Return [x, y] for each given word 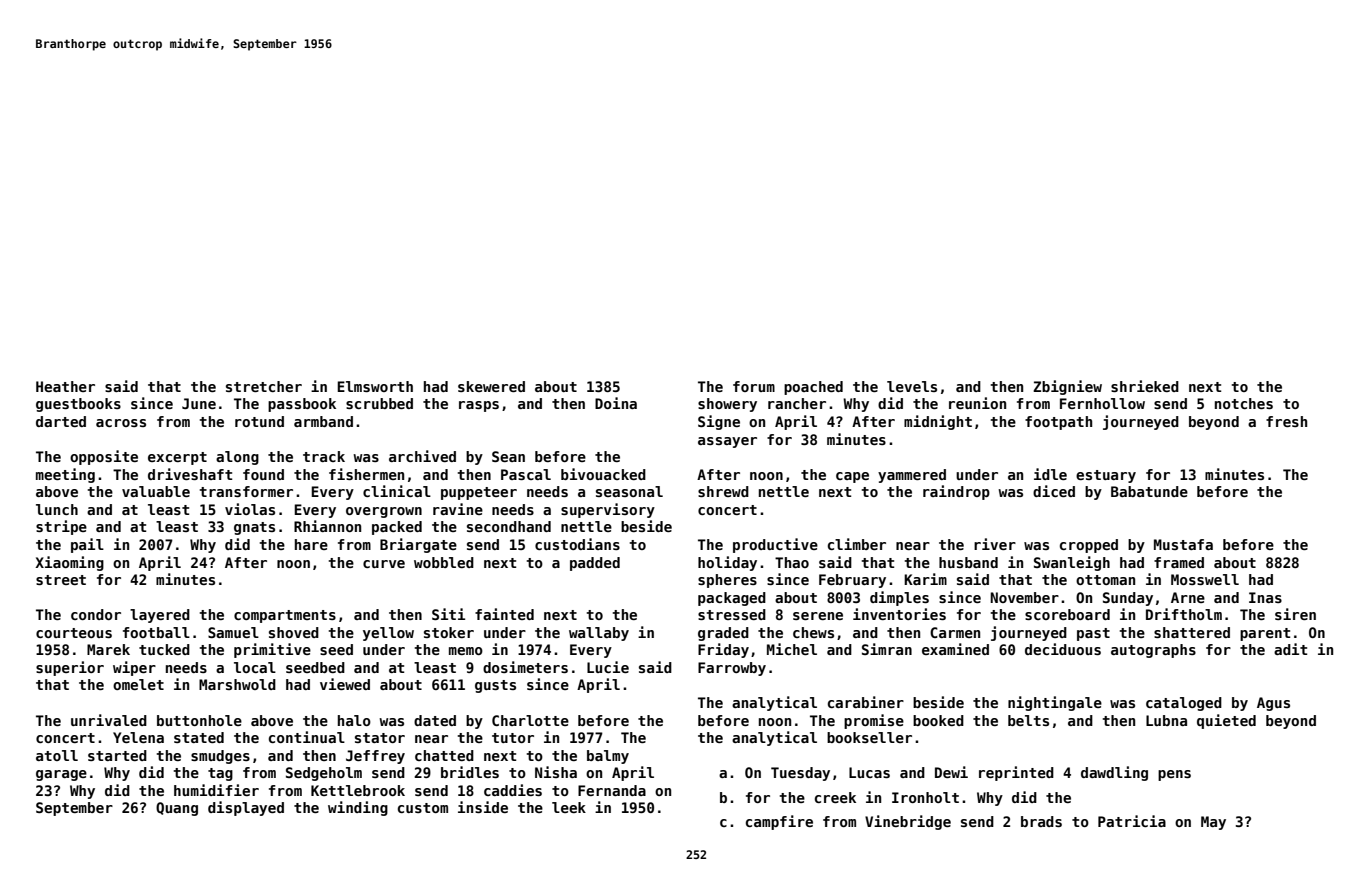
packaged [732, 599]
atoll [57, 755]
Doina [616, 403]
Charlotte [530, 720]
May [1213, 823]
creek [835, 797]
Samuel [233, 632]
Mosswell [1205, 579]
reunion [977, 403]
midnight [938, 422]
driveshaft [190, 474]
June [199, 403]
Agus [1273, 704]
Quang [177, 809]
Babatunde [1149, 491]
